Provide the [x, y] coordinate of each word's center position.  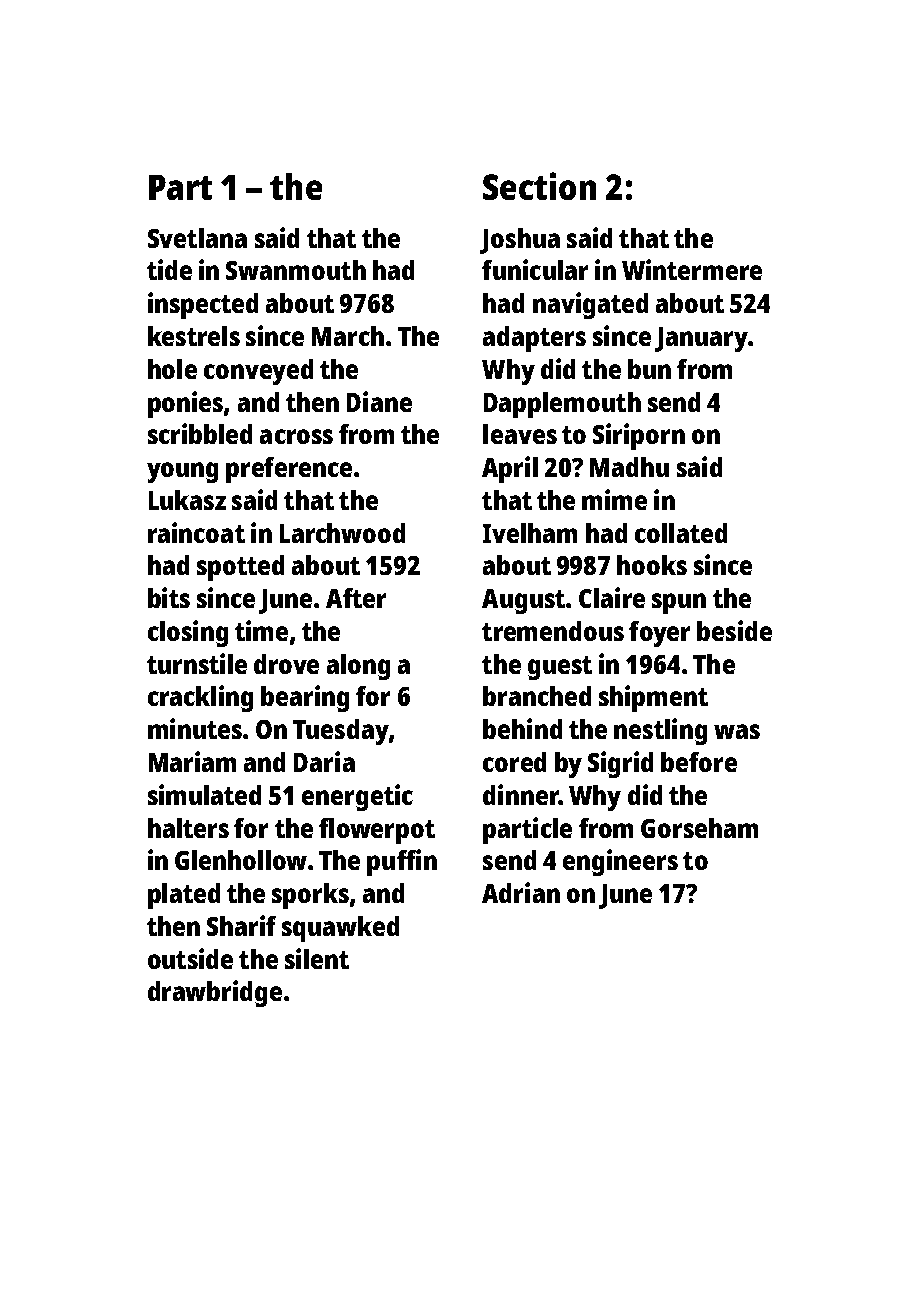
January [701, 339]
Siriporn [639, 436]
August [523, 601]
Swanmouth [296, 270]
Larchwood [342, 533]
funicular [535, 269]
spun [679, 603]
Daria [324, 761]
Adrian [521, 892]
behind [522, 728]
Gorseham [699, 828]
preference [289, 470]
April [510, 469]
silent [317, 958]
